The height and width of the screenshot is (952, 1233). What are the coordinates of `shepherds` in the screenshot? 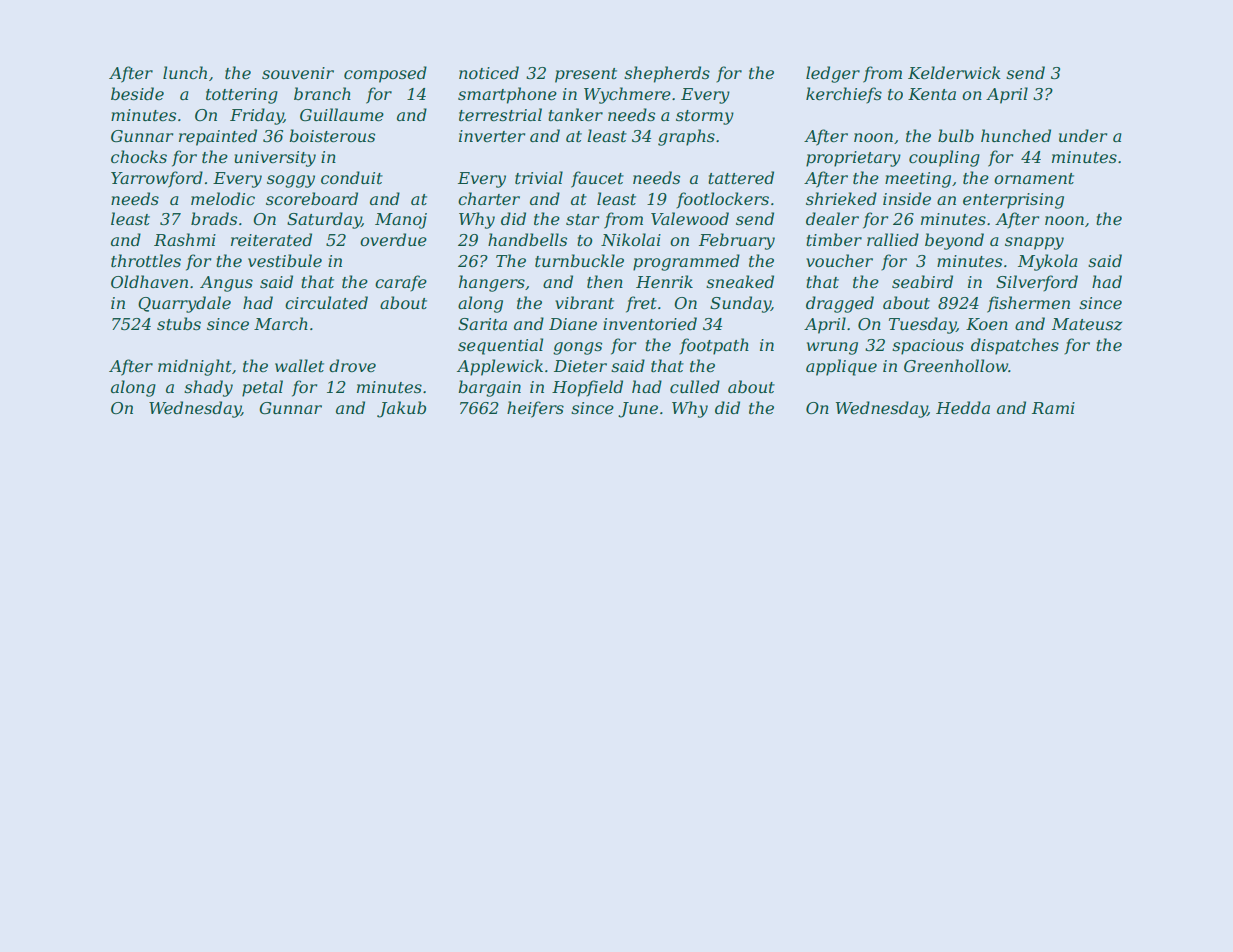 It's located at (667, 74).
